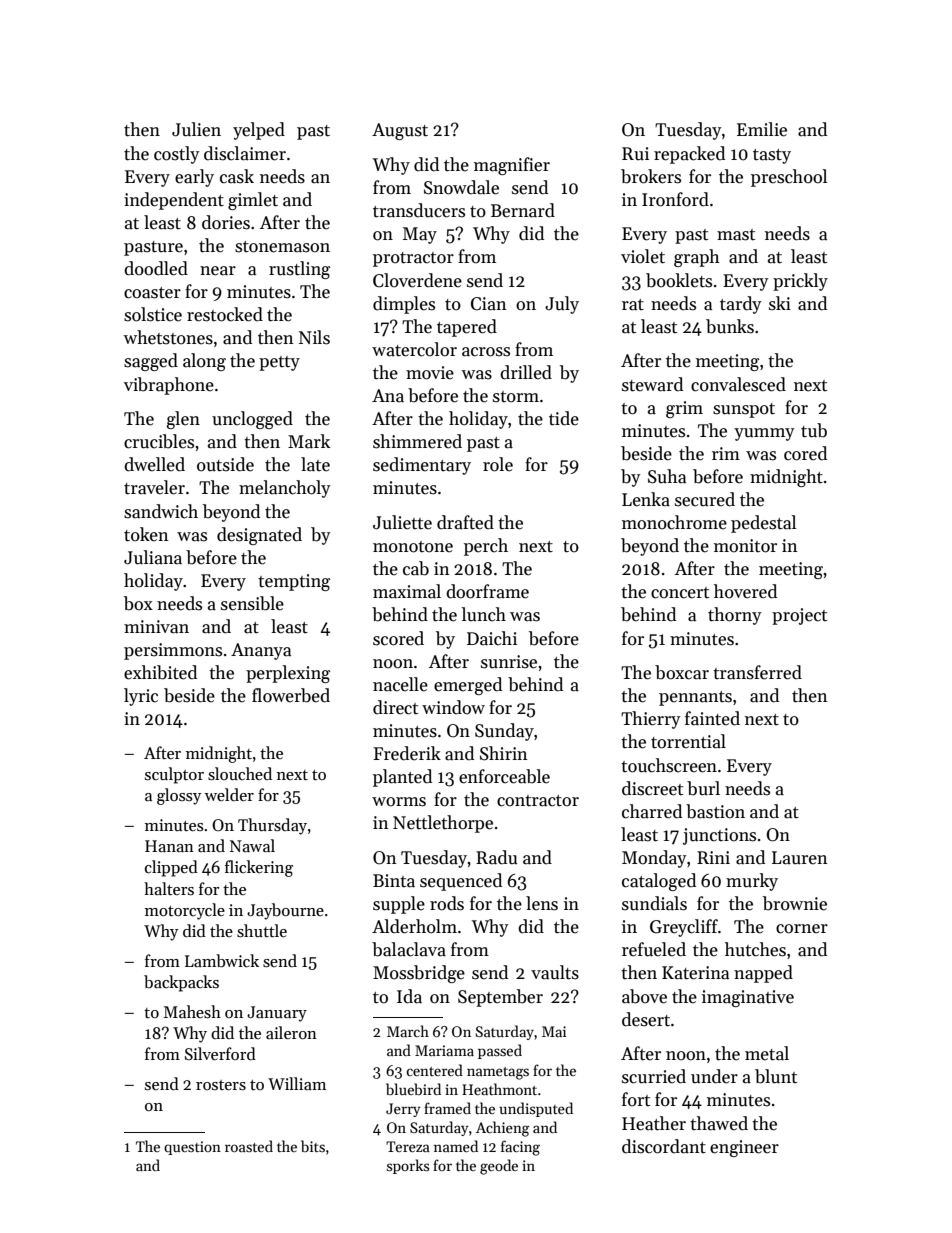 The width and height of the screenshot is (952, 1233). Describe the element at coordinates (745, 591) in the screenshot. I see `hovered` at that location.
